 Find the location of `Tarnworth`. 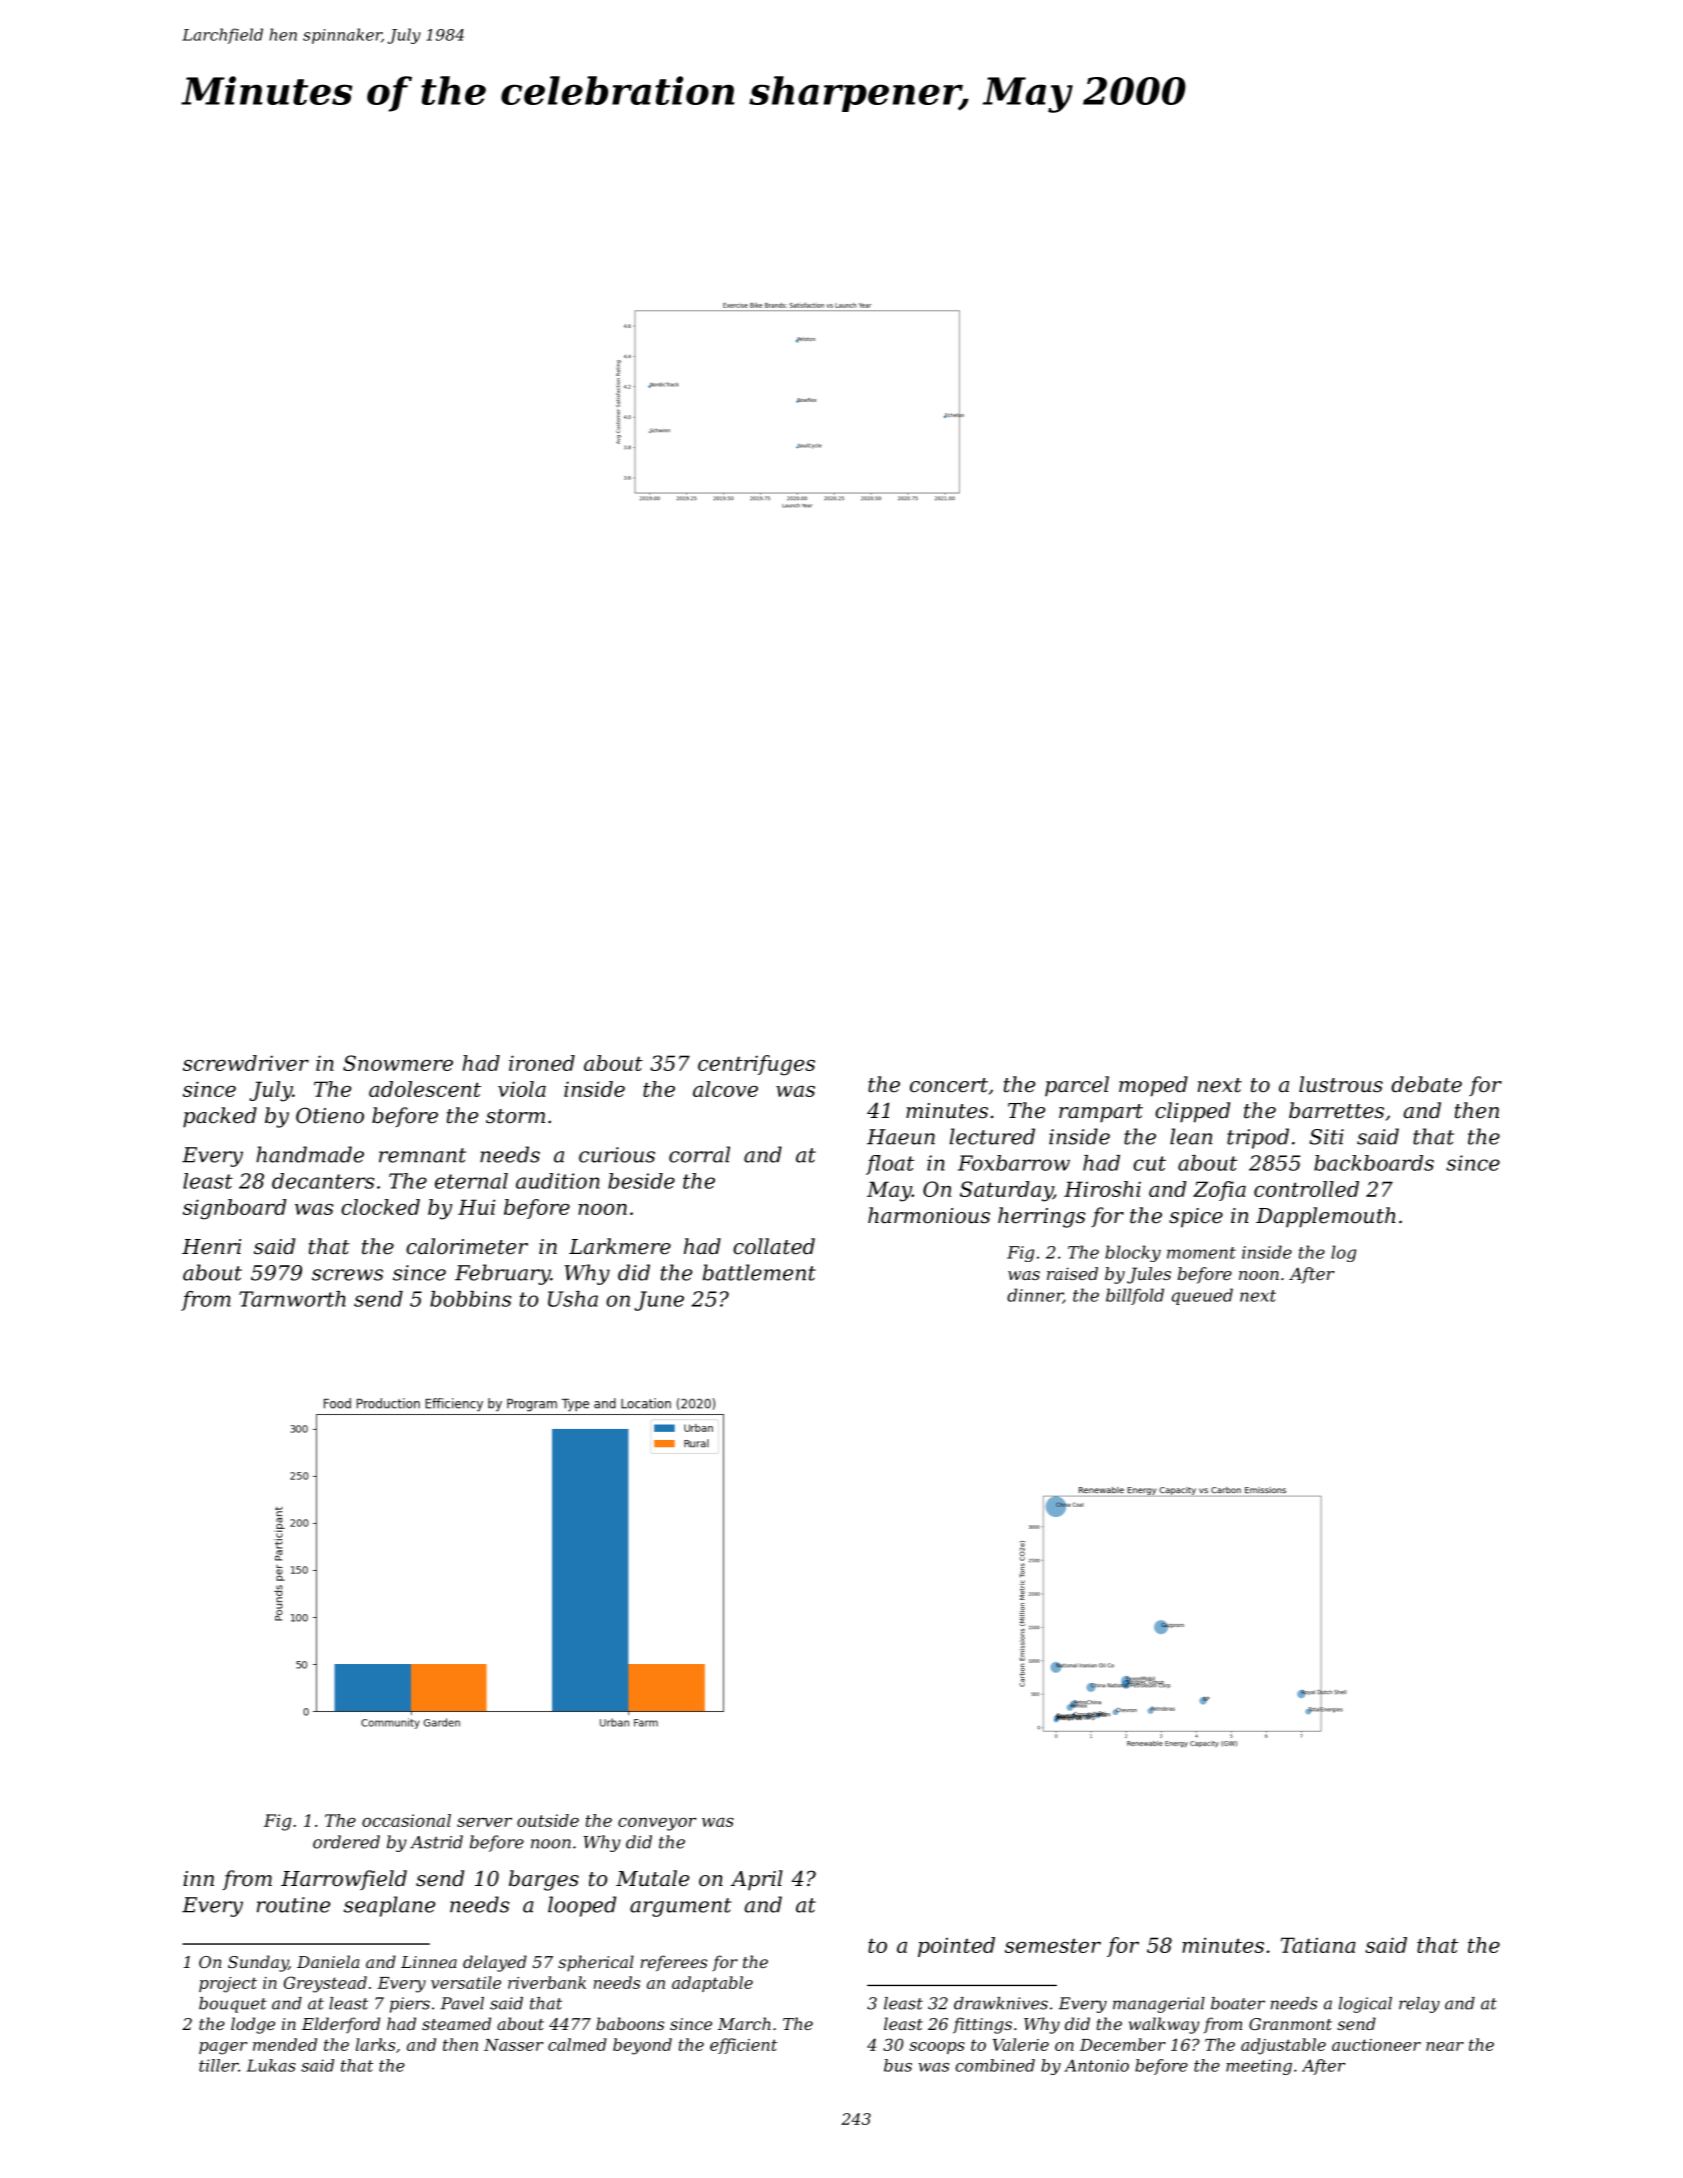

Tarnworth is located at coordinates (292, 1299).
